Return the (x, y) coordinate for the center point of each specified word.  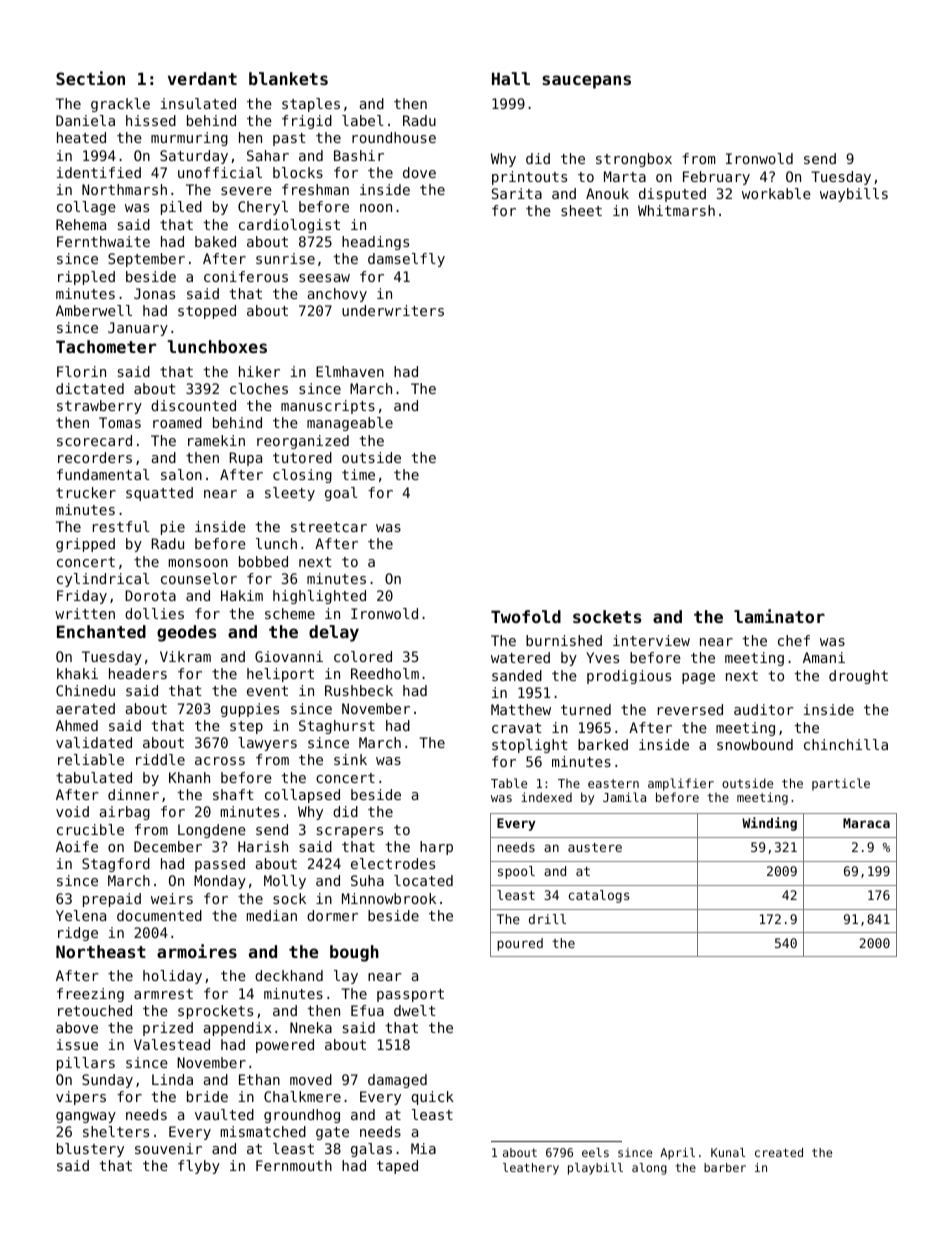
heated (81, 137)
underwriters (393, 310)
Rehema (81, 224)
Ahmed (77, 725)
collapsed (302, 796)
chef (794, 640)
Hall (511, 78)
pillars (86, 1064)
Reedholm (385, 673)
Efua (367, 1010)
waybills (854, 195)
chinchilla (846, 744)
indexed (546, 797)
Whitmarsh (676, 210)
